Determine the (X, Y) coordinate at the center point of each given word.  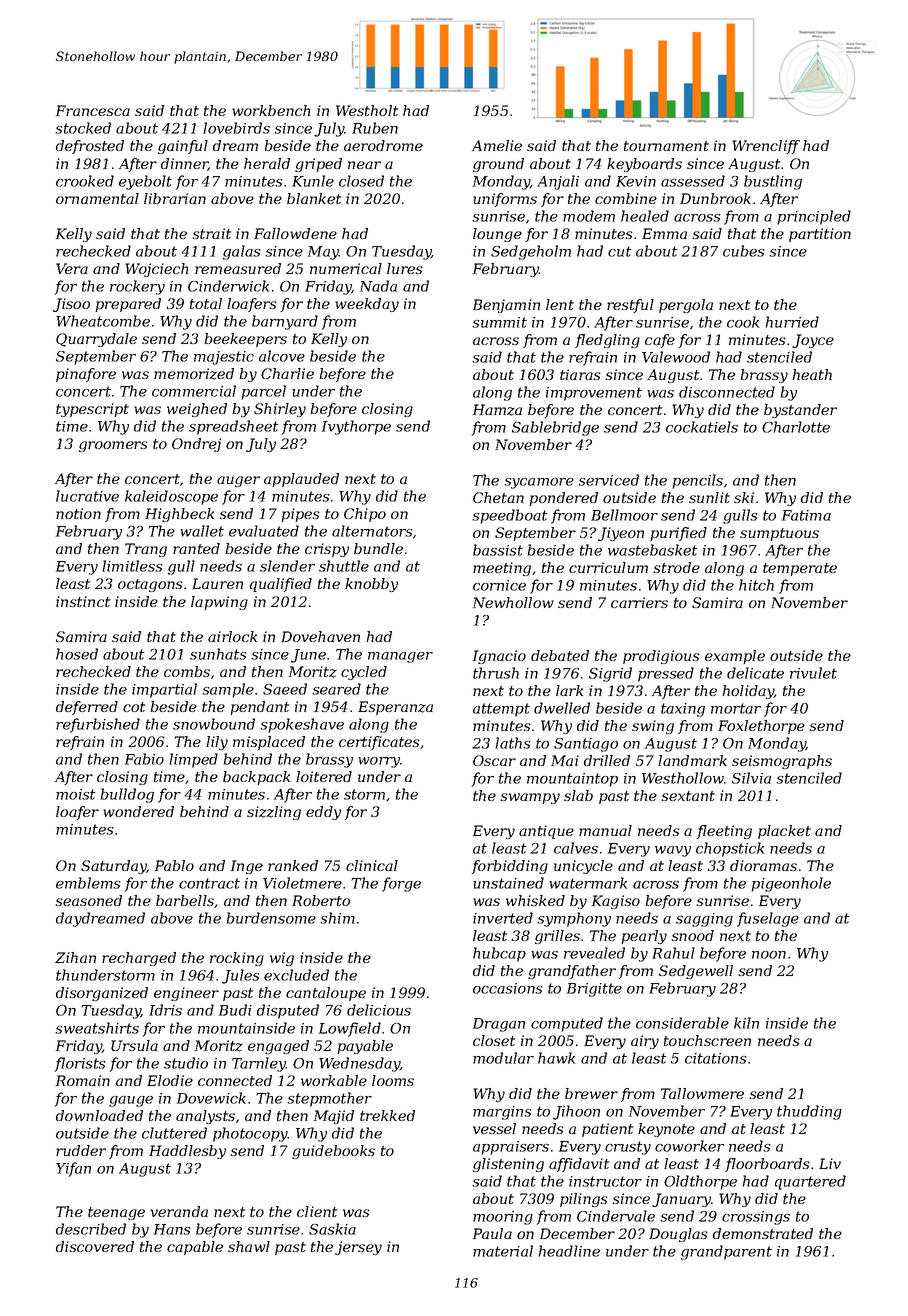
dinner (184, 164)
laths (513, 743)
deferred (87, 708)
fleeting (724, 832)
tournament (666, 146)
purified (678, 534)
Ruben (375, 128)
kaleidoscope (171, 497)
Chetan (498, 497)
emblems (88, 883)
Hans (172, 1229)
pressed (666, 674)
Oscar (494, 760)
